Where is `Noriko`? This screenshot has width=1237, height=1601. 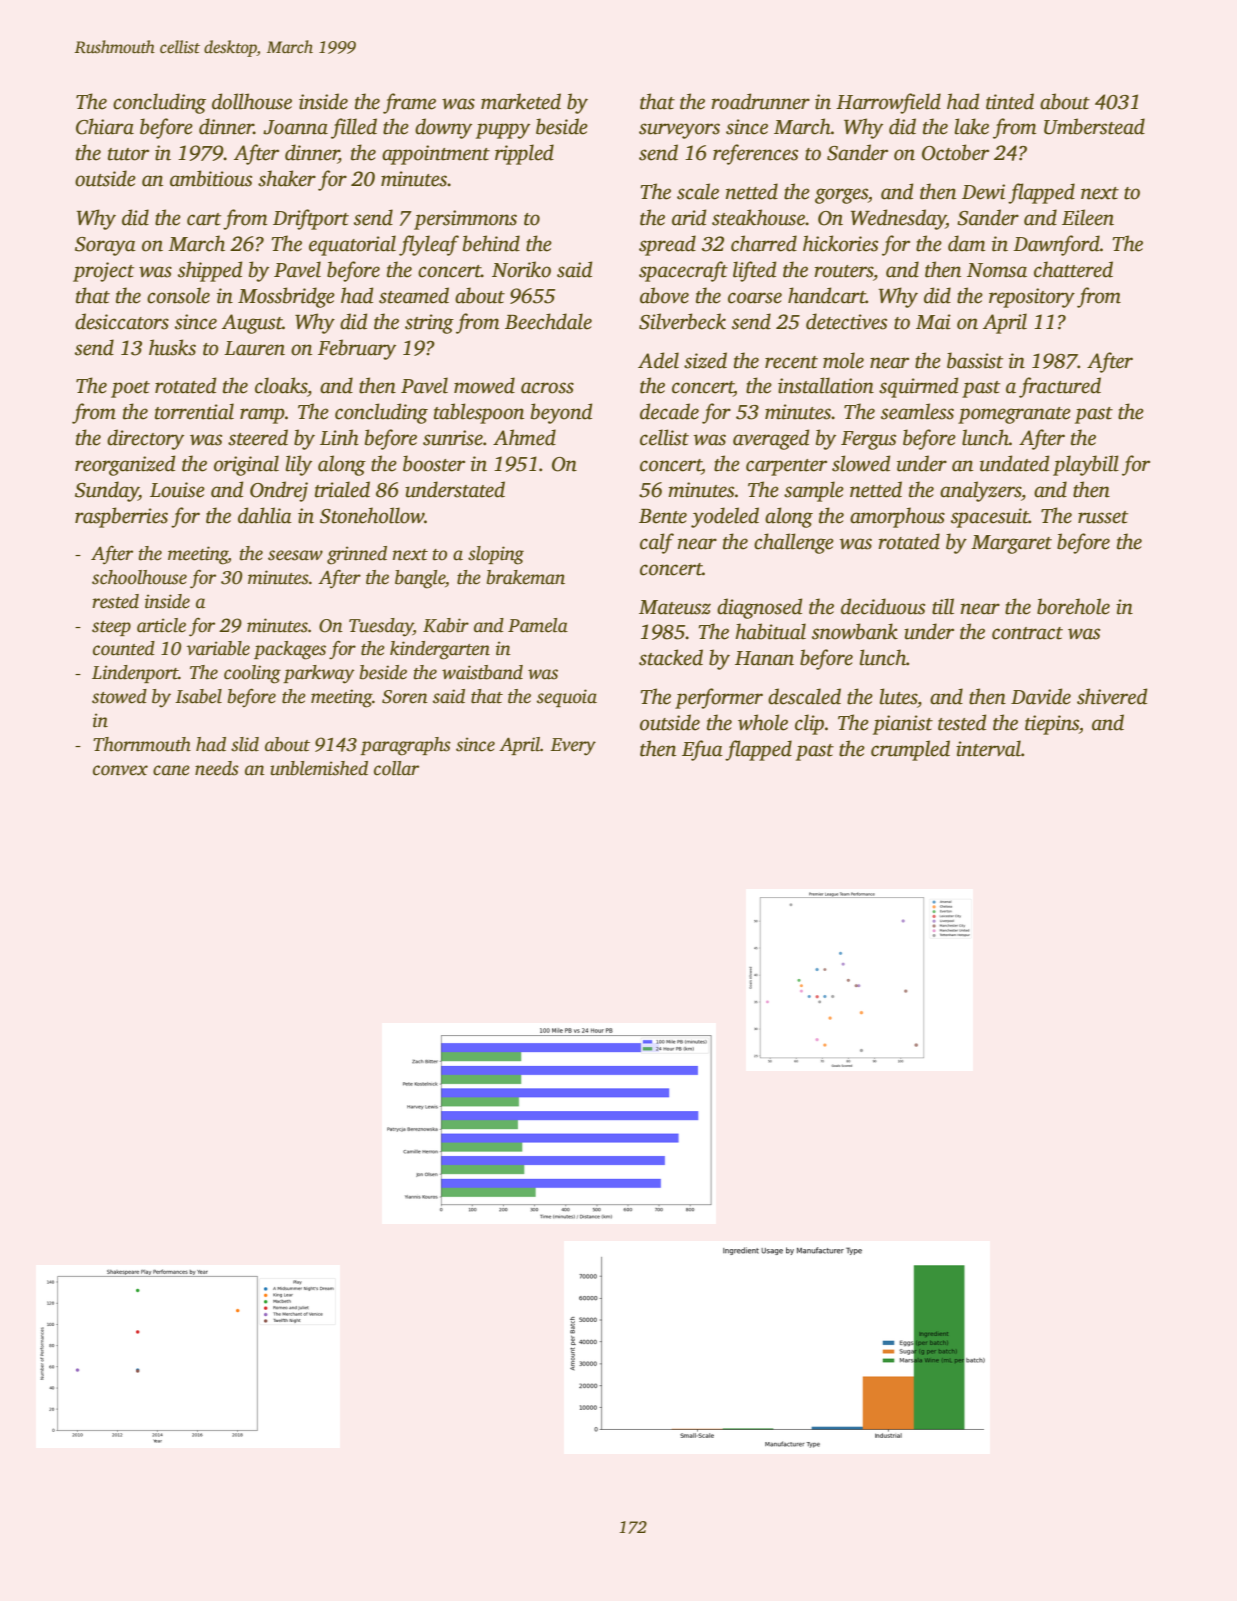
Noriko is located at coordinates (521, 269).
